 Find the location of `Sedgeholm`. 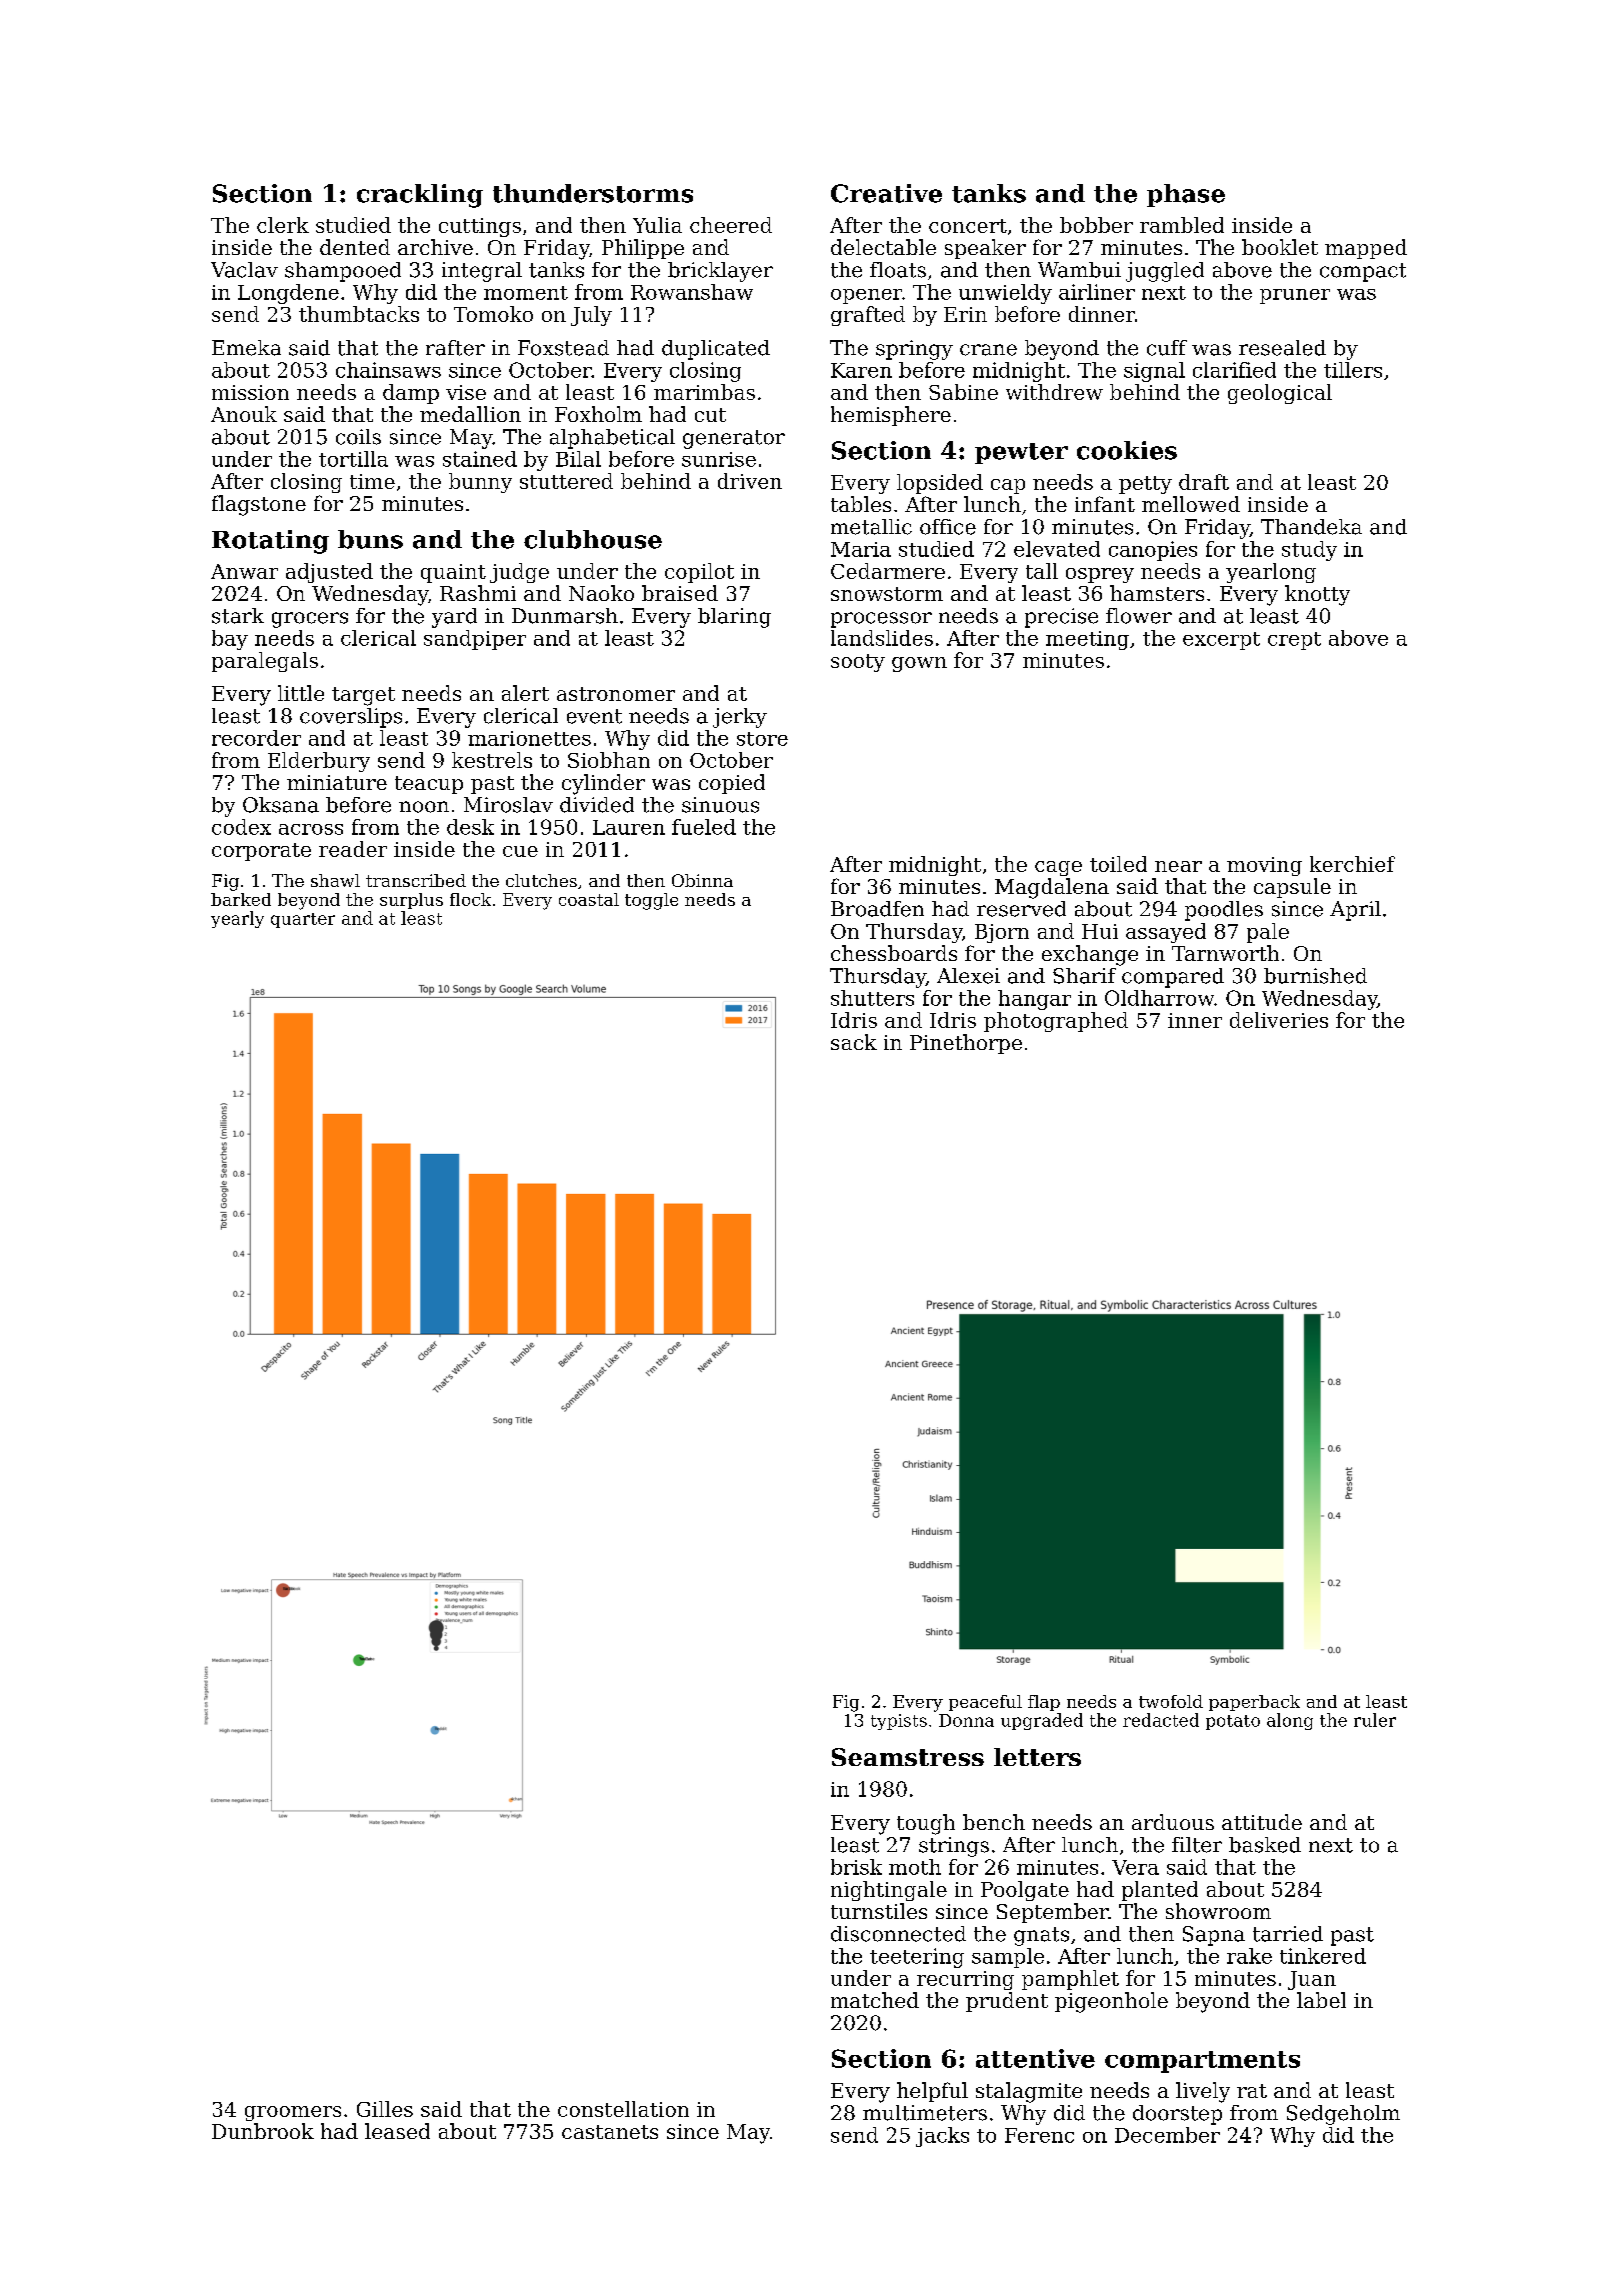

Sedgeholm is located at coordinates (1343, 2115).
